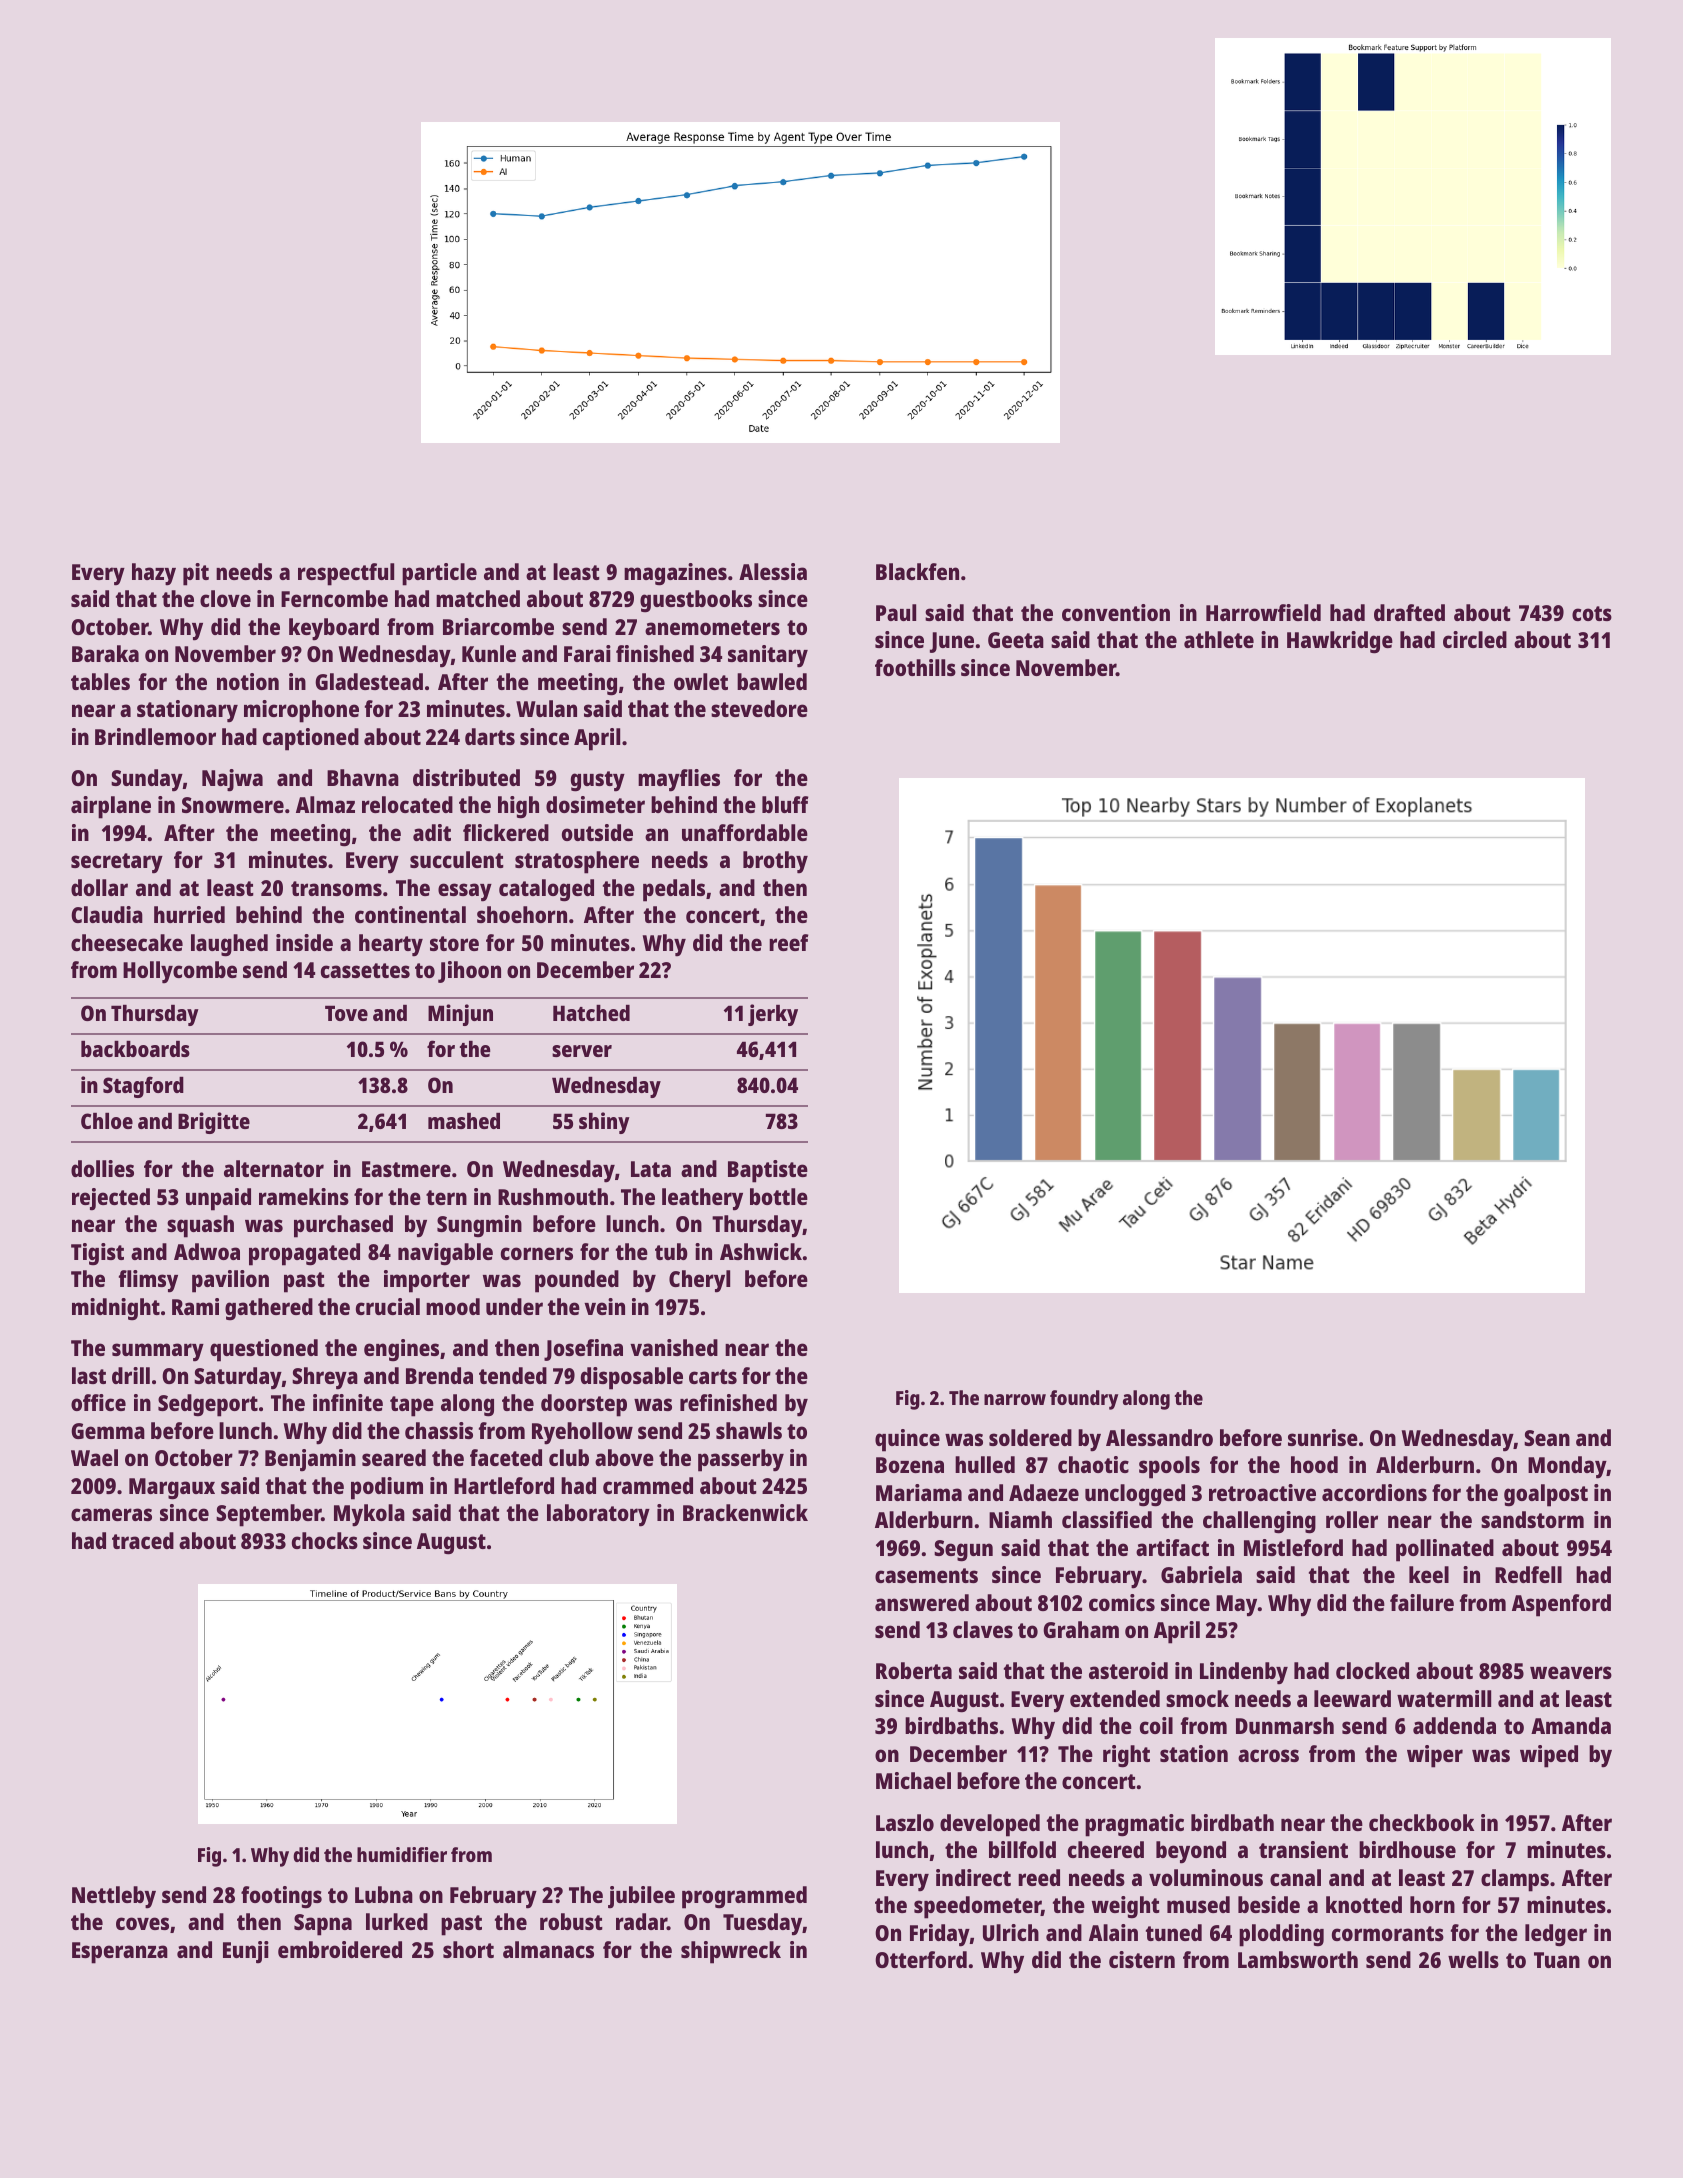  Describe the element at coordinates (1244, 1673) in the screenshot. I see `Lindenby` at that location.
